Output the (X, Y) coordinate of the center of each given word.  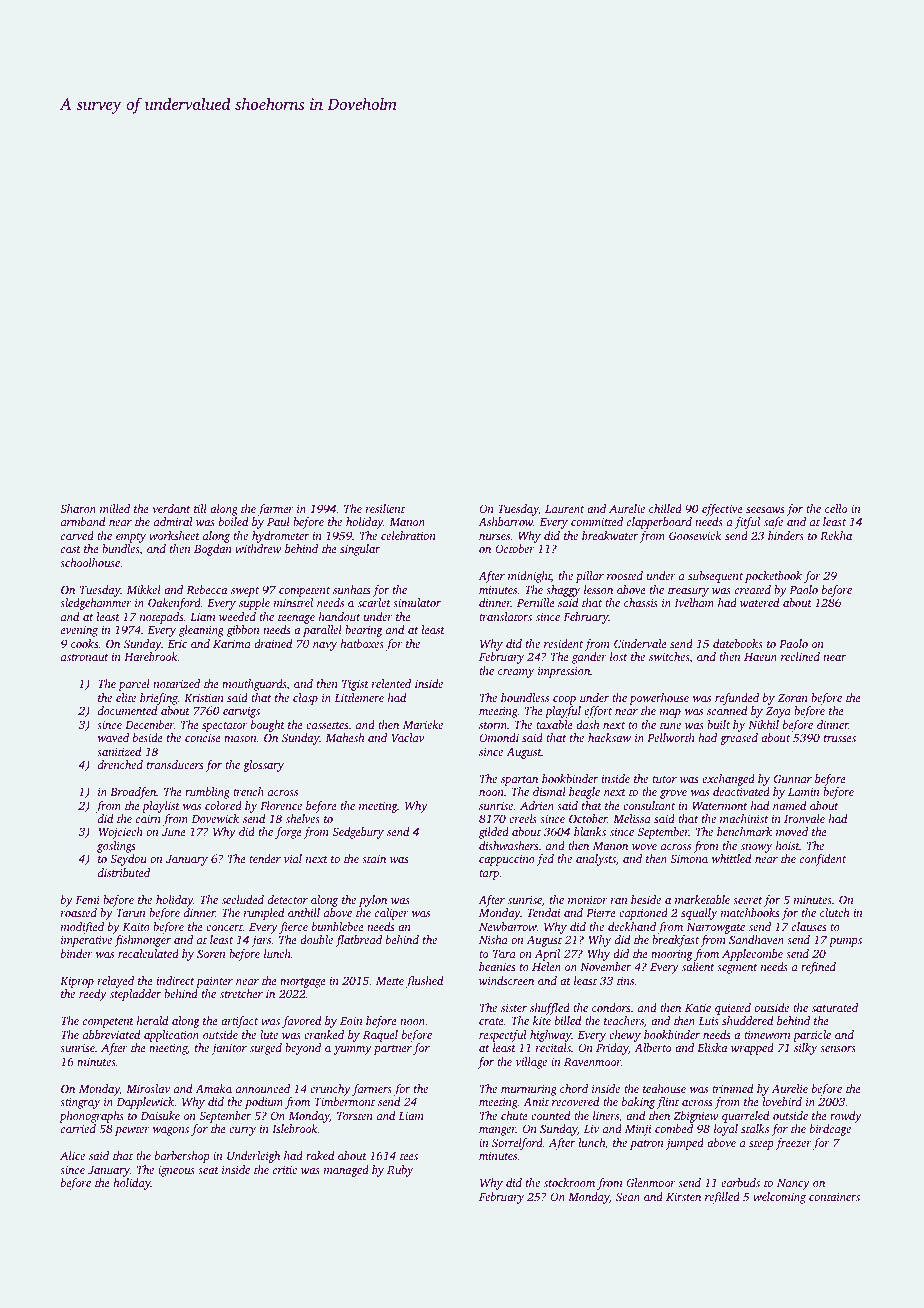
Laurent (564, 509)
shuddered (748, 1020)
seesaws (765, 510)
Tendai (543, 912)
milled (115, 508)
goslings (116, 847)
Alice (72, 1155)
